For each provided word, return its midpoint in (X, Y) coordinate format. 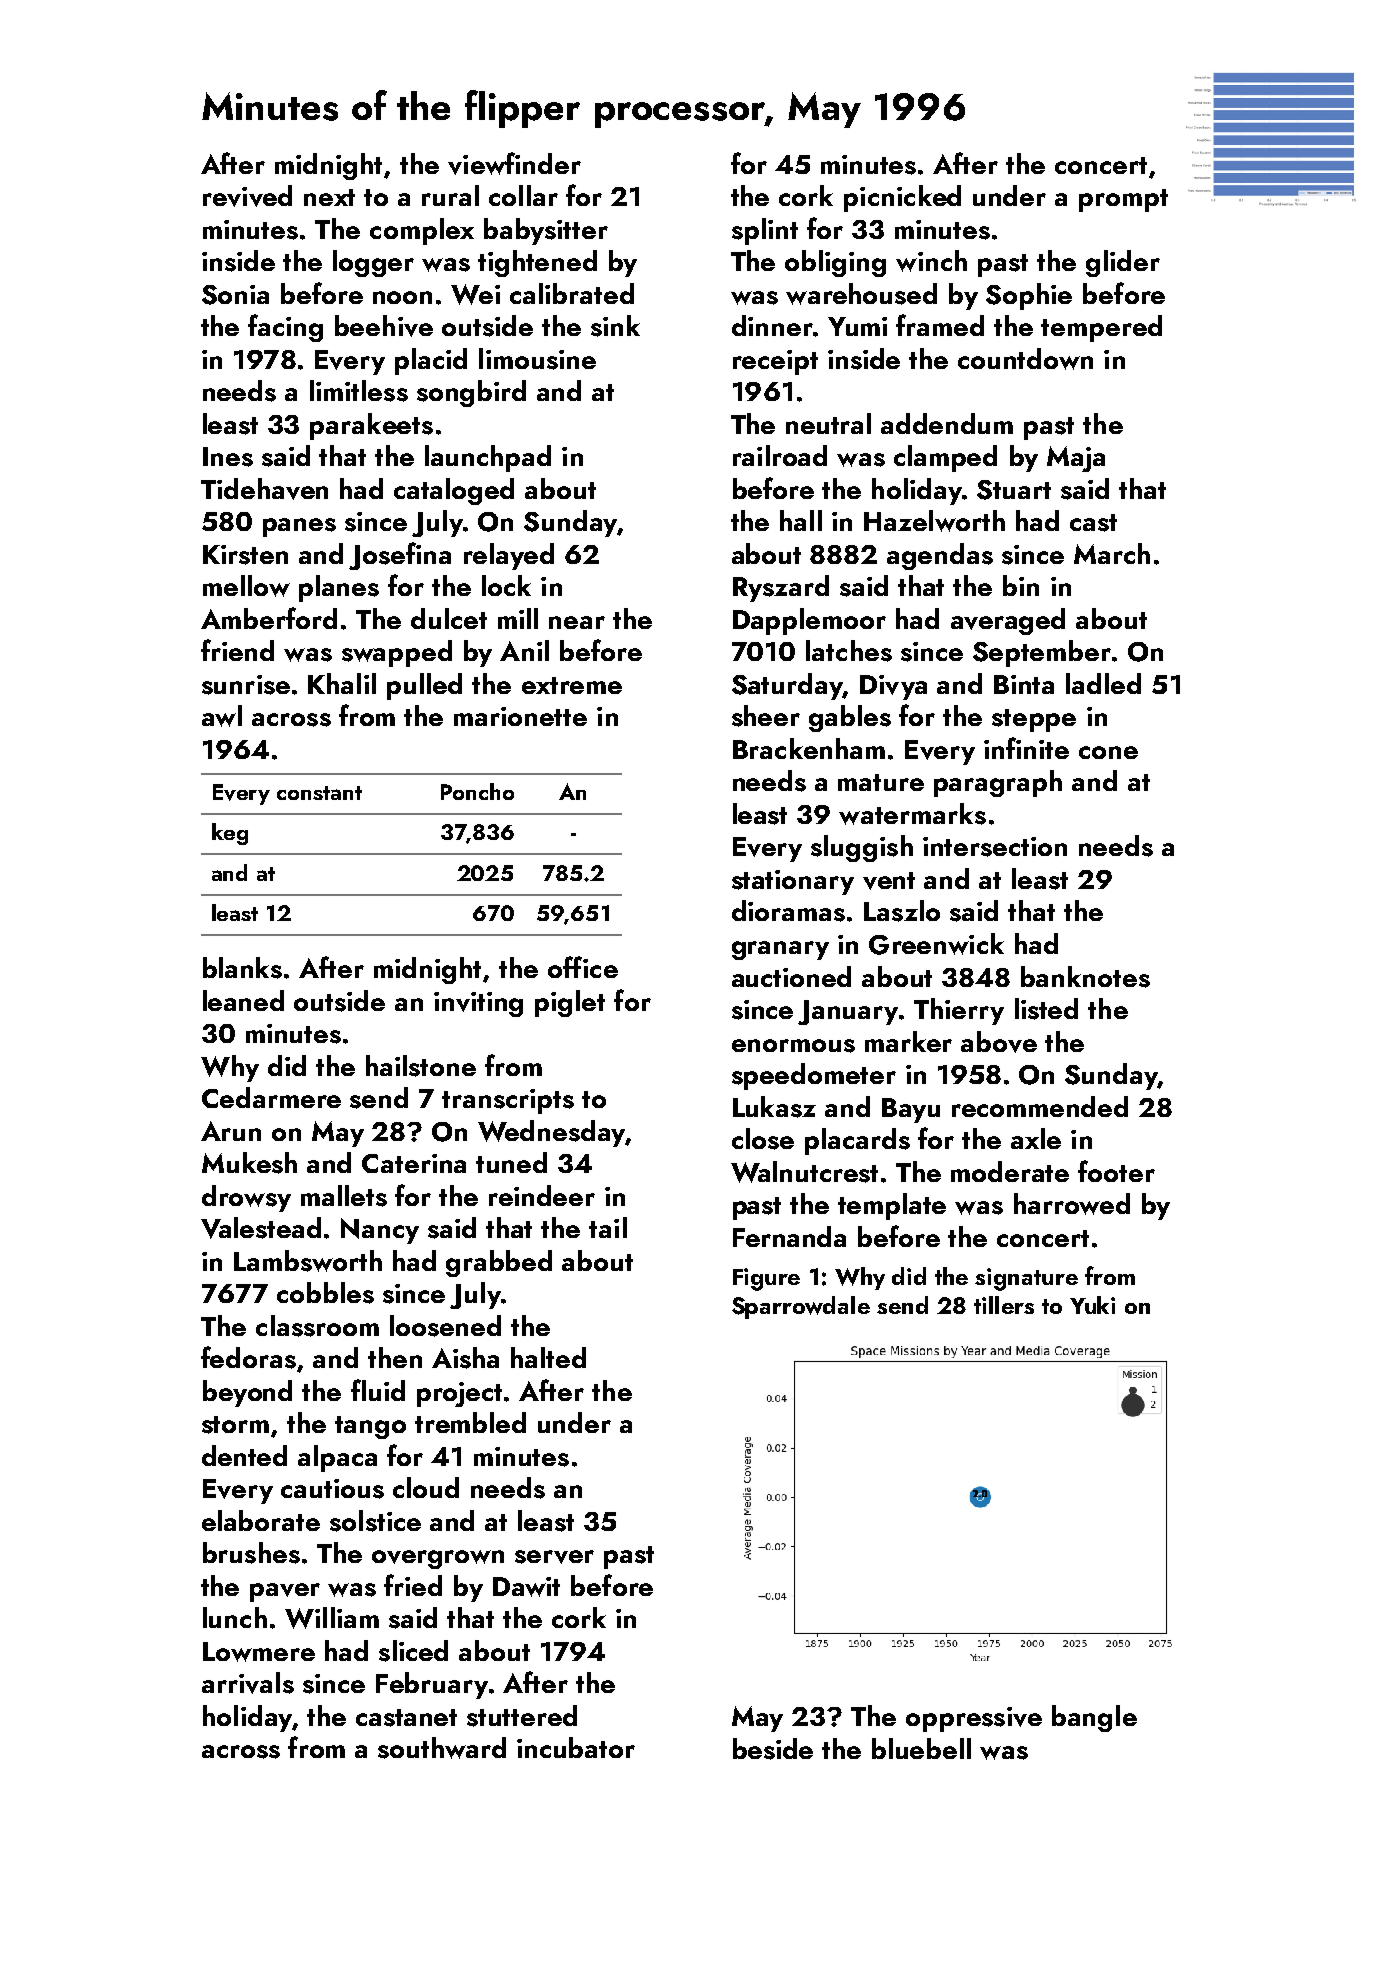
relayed (509, 556)
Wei (475, 294)
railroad (780, 455)
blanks (242, 968)
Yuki (1092, 1305)
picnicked (902, 198)
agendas (940, 556)
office (583, 967)
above (999, 1042)
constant (319, 793)
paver (285, 1592)
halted (548, 1357)
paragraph (998, 783)
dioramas (788, 911)
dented (244, 1455)
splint (765, 231)
